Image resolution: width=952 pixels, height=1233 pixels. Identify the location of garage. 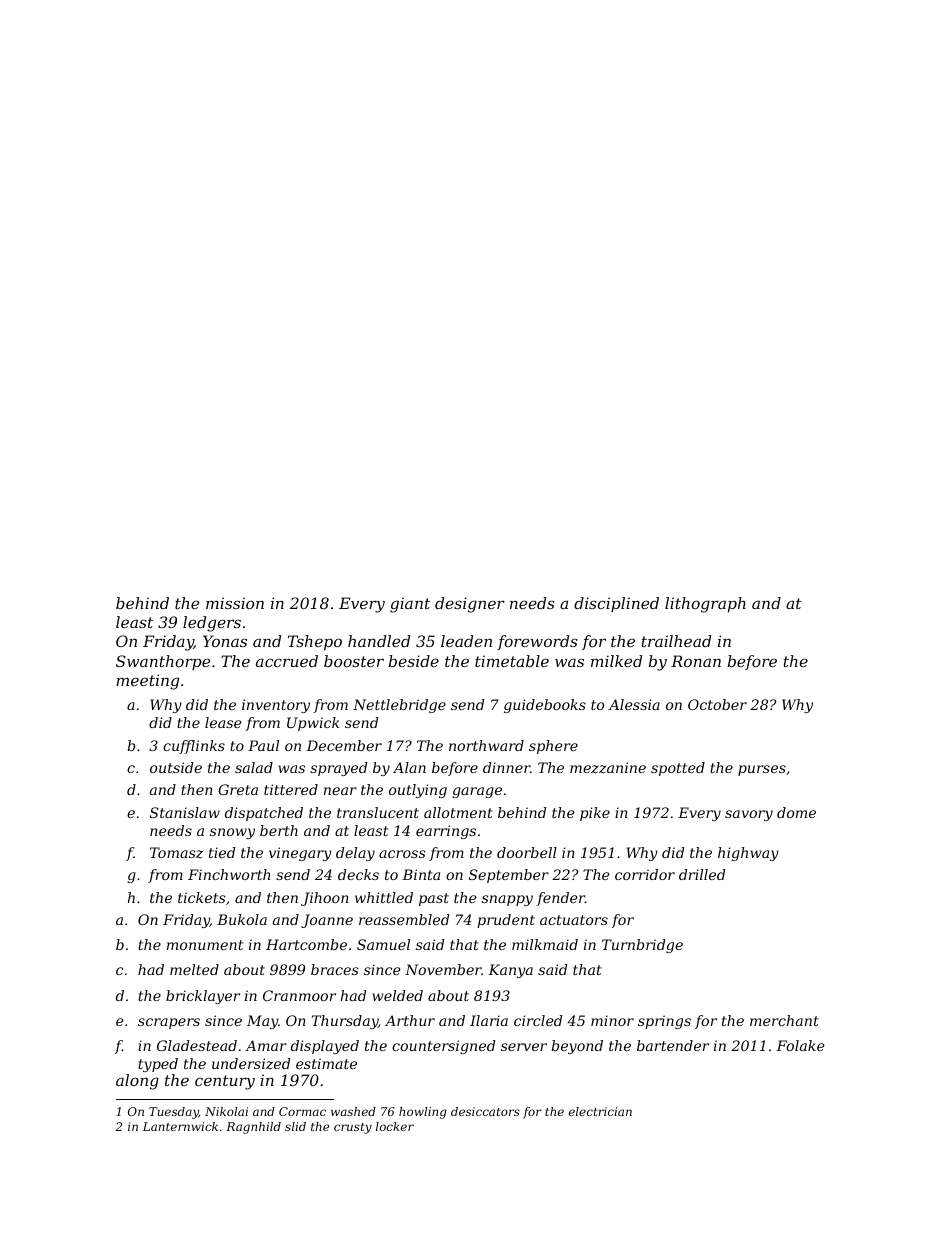
(477, 792).
